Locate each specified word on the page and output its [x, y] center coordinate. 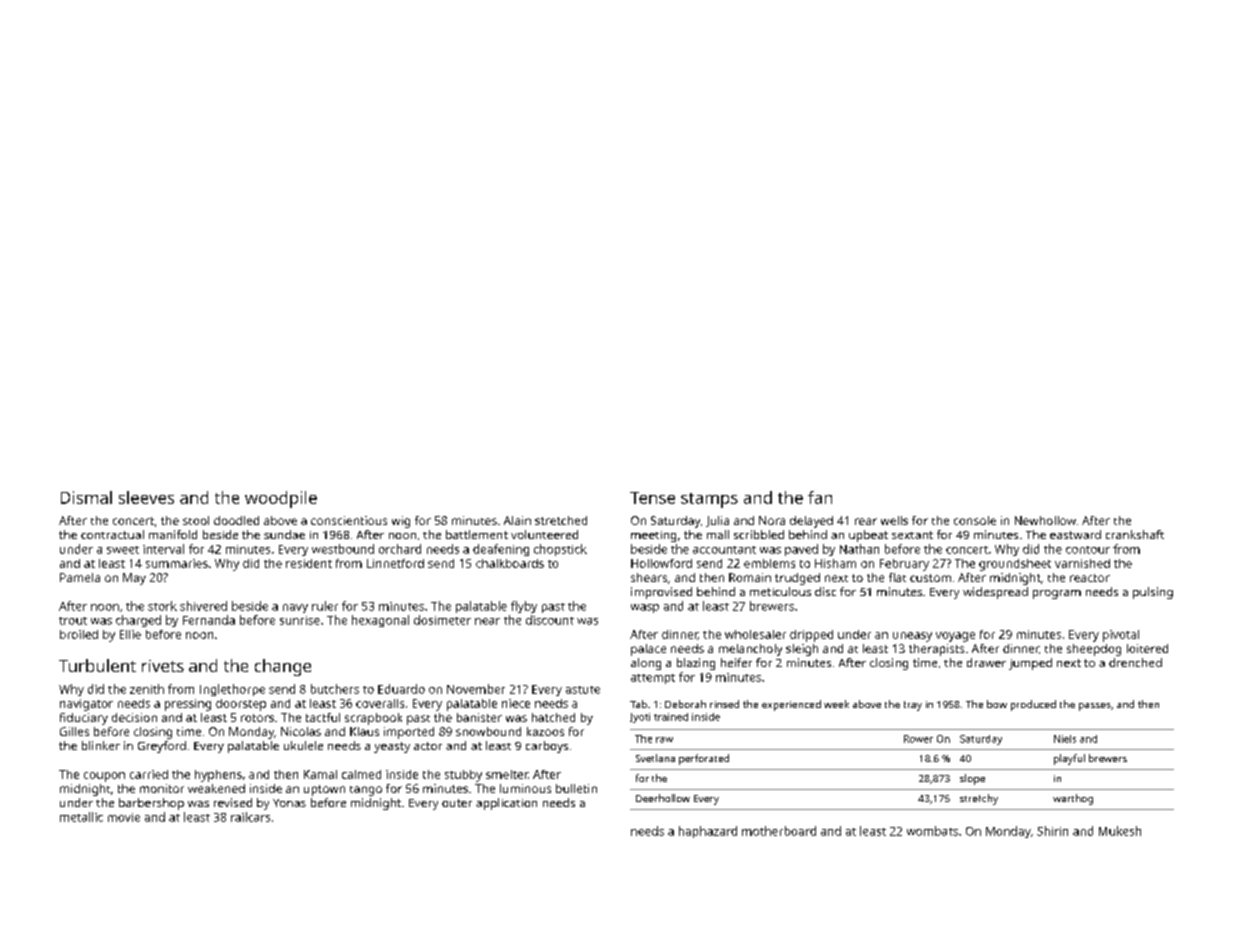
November [476, 689]
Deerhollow [663, 798]
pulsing [1153, 593]
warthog [1073, 799]
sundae [284, 534]
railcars [250, 817]
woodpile [281, 499]
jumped [1030, 664]
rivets [163, 666]
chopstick [560, 550]
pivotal [1121, 636]
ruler [325, 606]
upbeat [868, 536]
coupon [104, 777]
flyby [524, 607]
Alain [517, 520]
